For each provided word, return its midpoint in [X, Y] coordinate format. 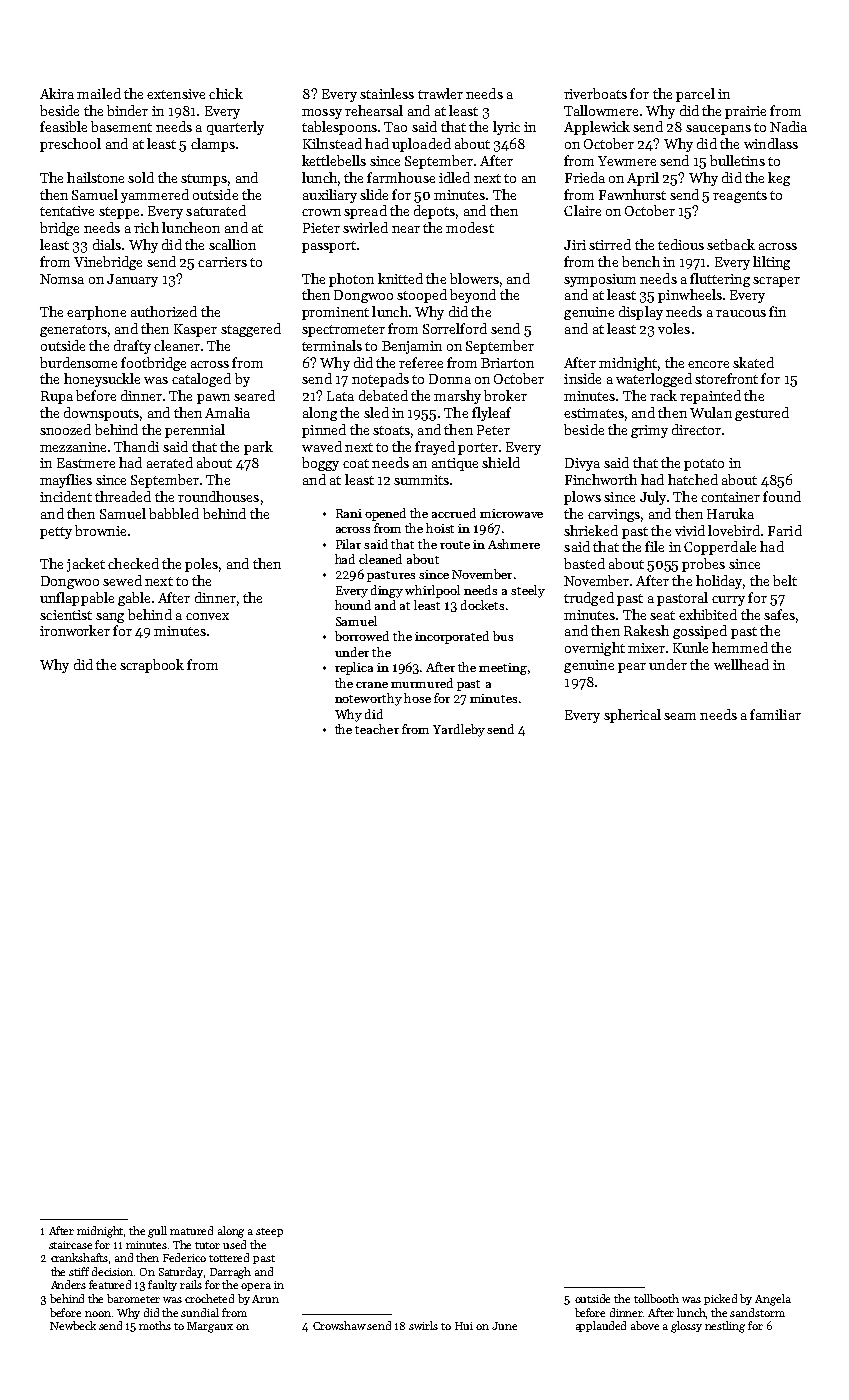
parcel [695, 95]
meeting [503, 669]
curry [728, 601]
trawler [440, 93]
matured [191, 1230]
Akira [57, 93]
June [504, 1326]
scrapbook [152, 666]
